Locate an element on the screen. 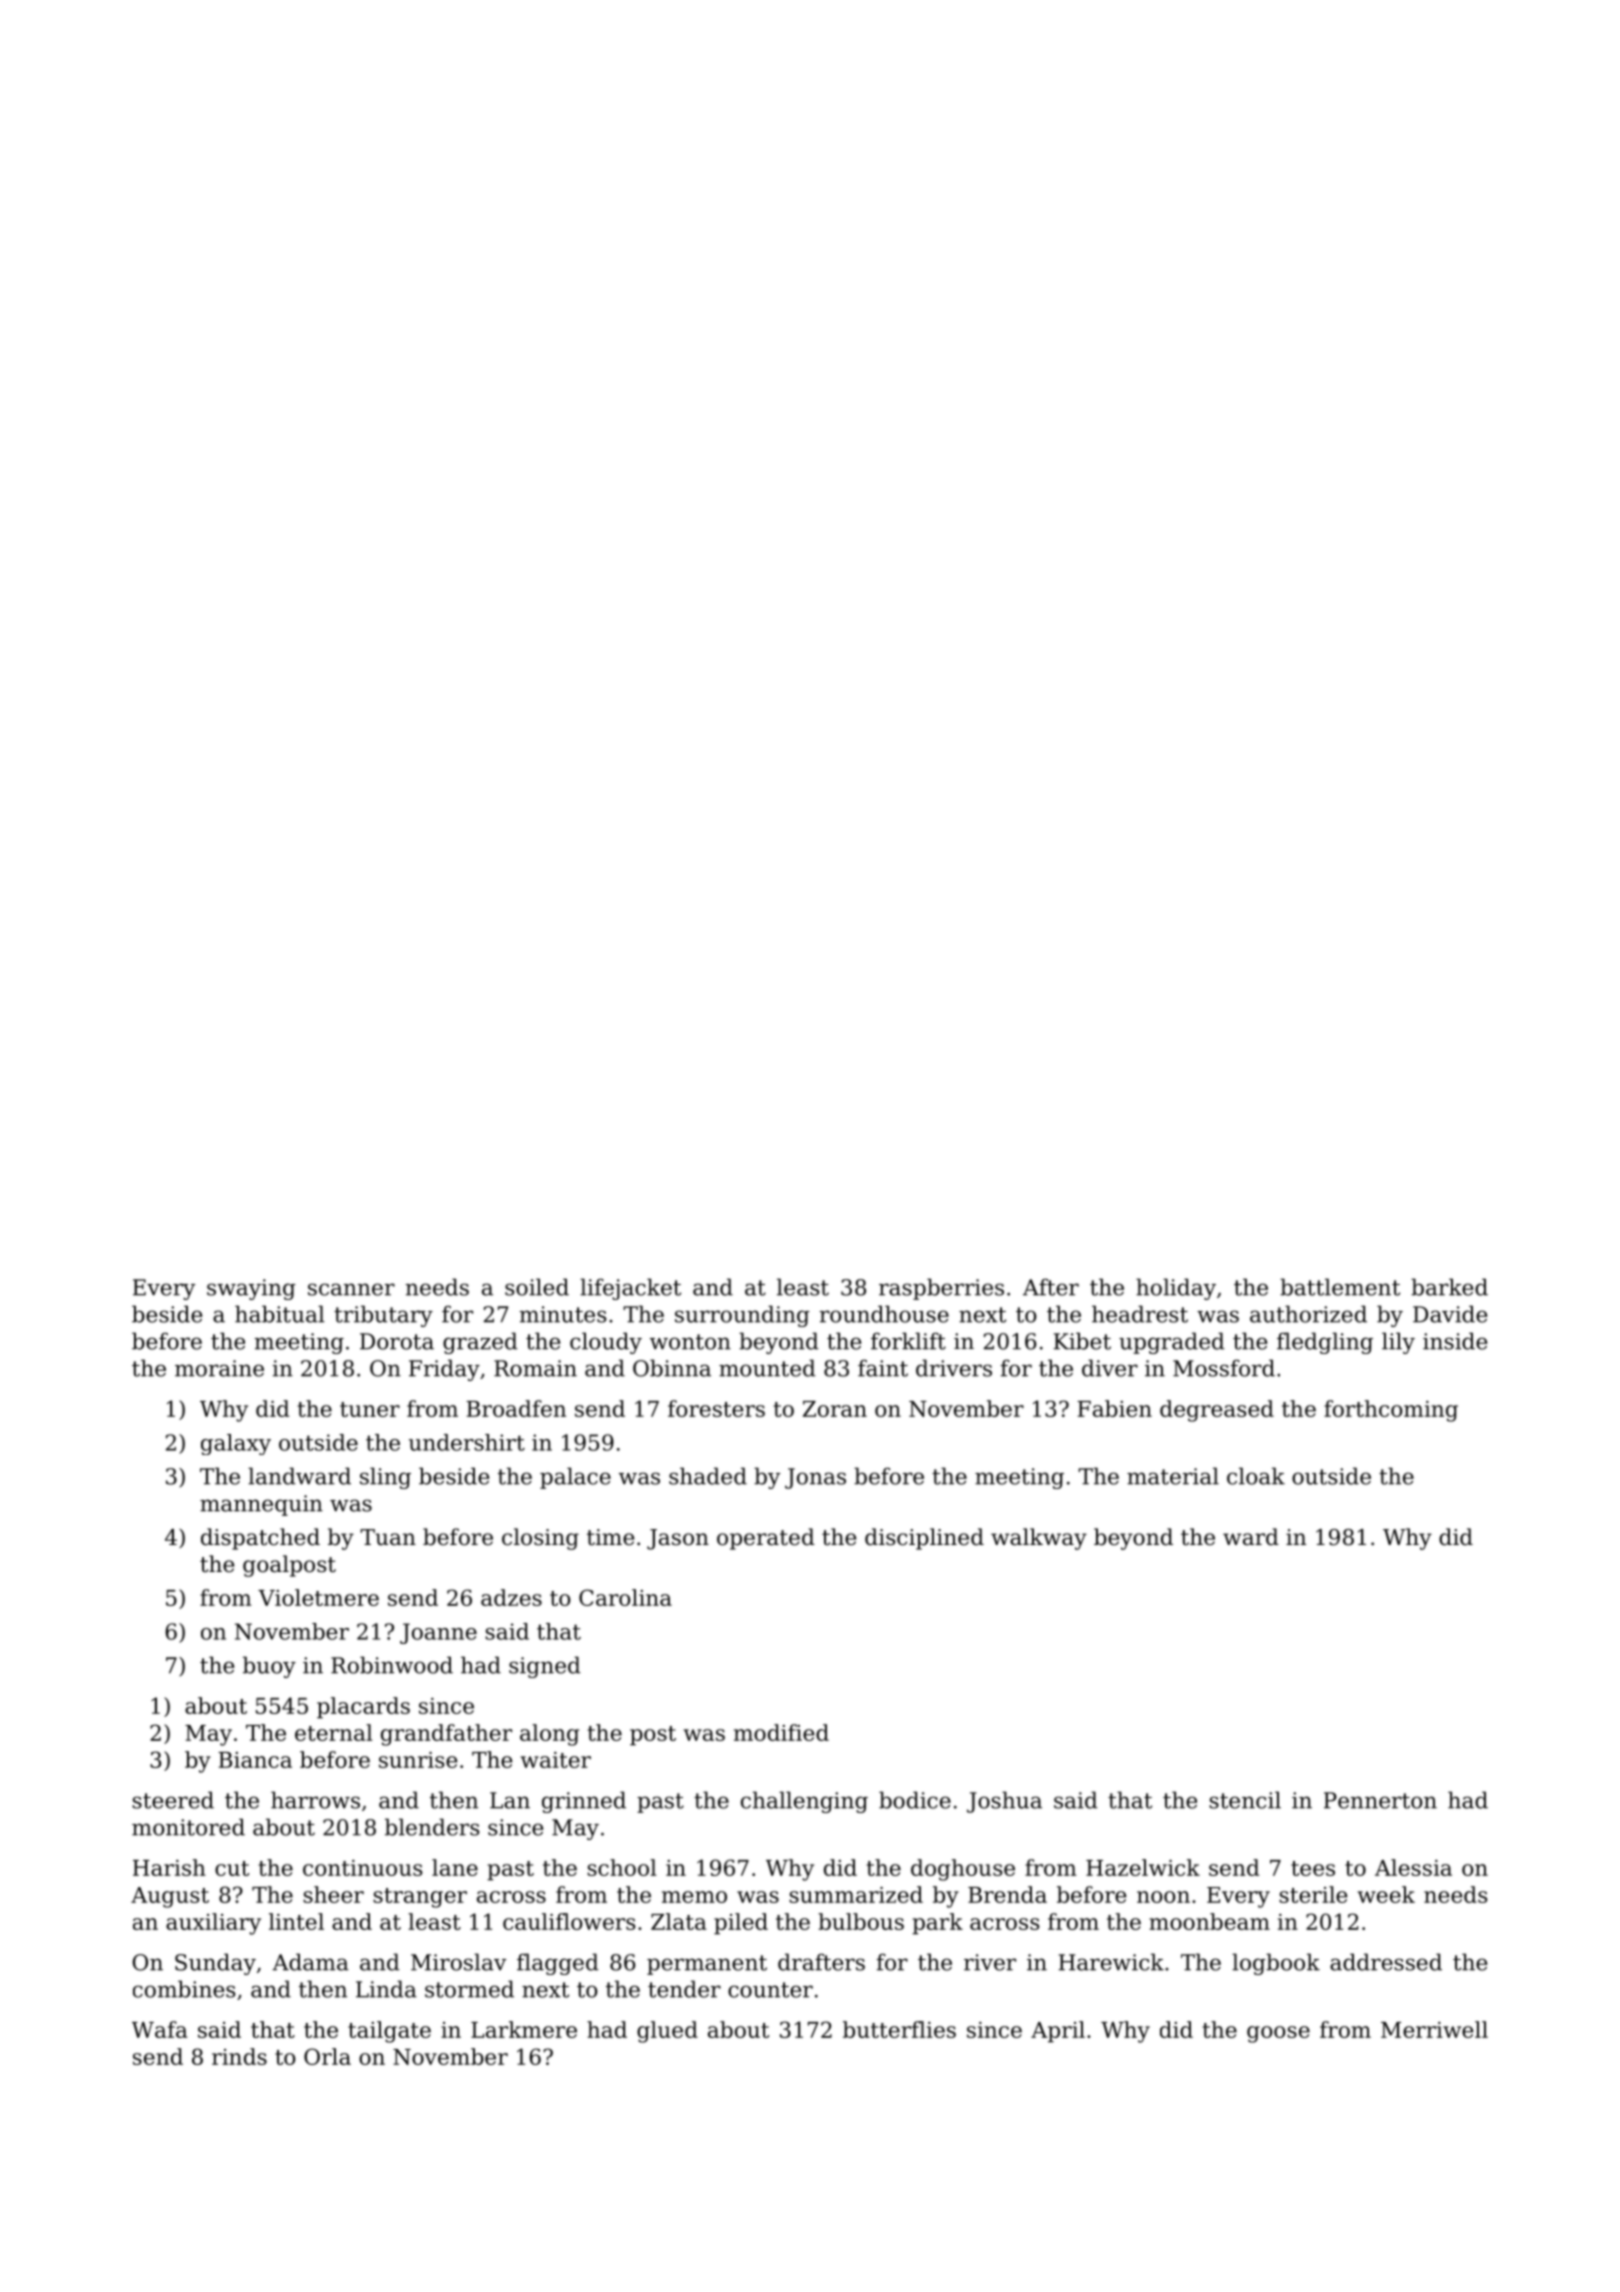 The height and width of the screenshot is (2292, 1620). glued is located at coordinates (667, 2032).
